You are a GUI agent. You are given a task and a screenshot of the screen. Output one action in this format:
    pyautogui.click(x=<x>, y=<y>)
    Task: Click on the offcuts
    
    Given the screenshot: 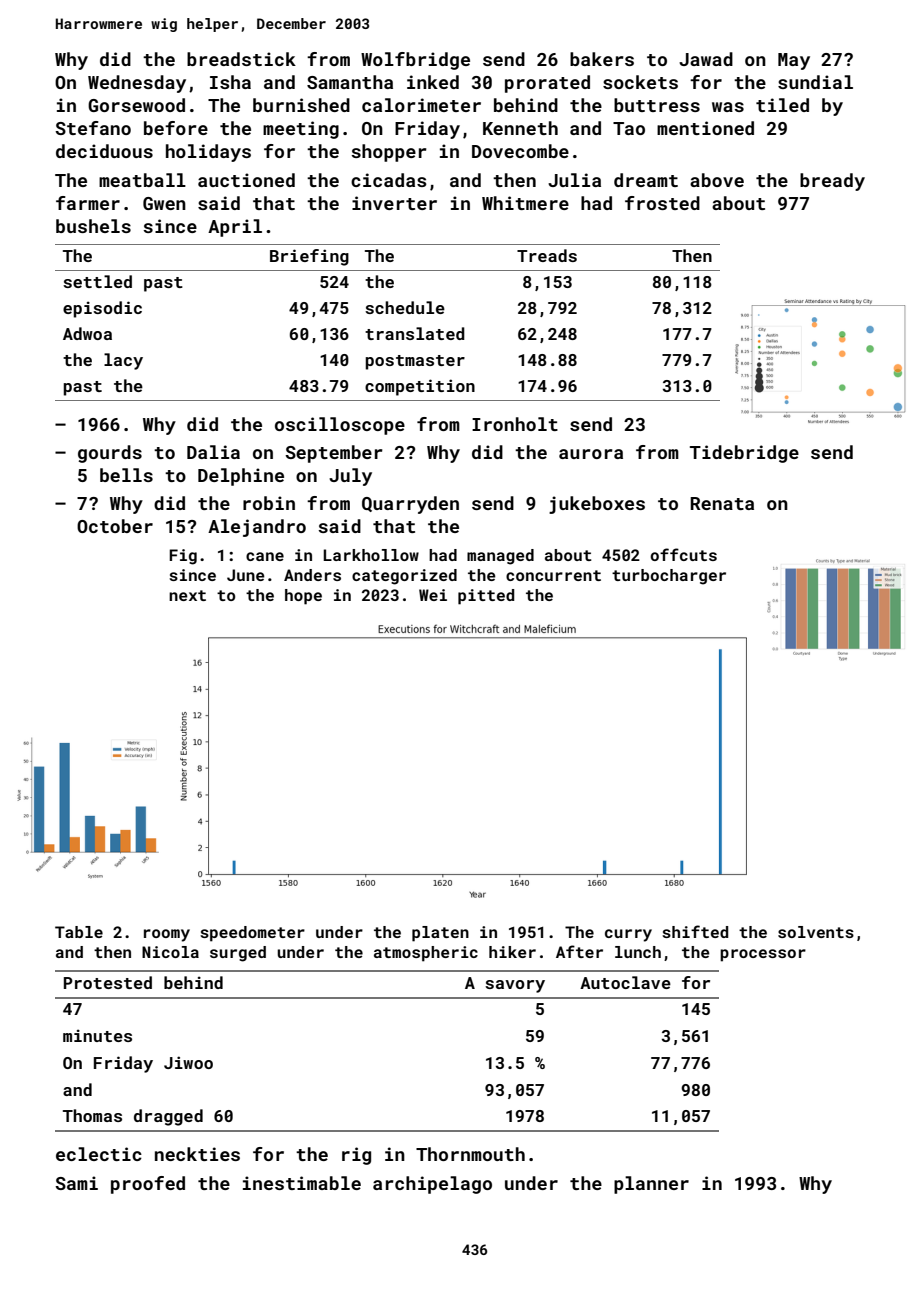 What is the action you would take?
    pyautogui.click(x=683, y=554)
